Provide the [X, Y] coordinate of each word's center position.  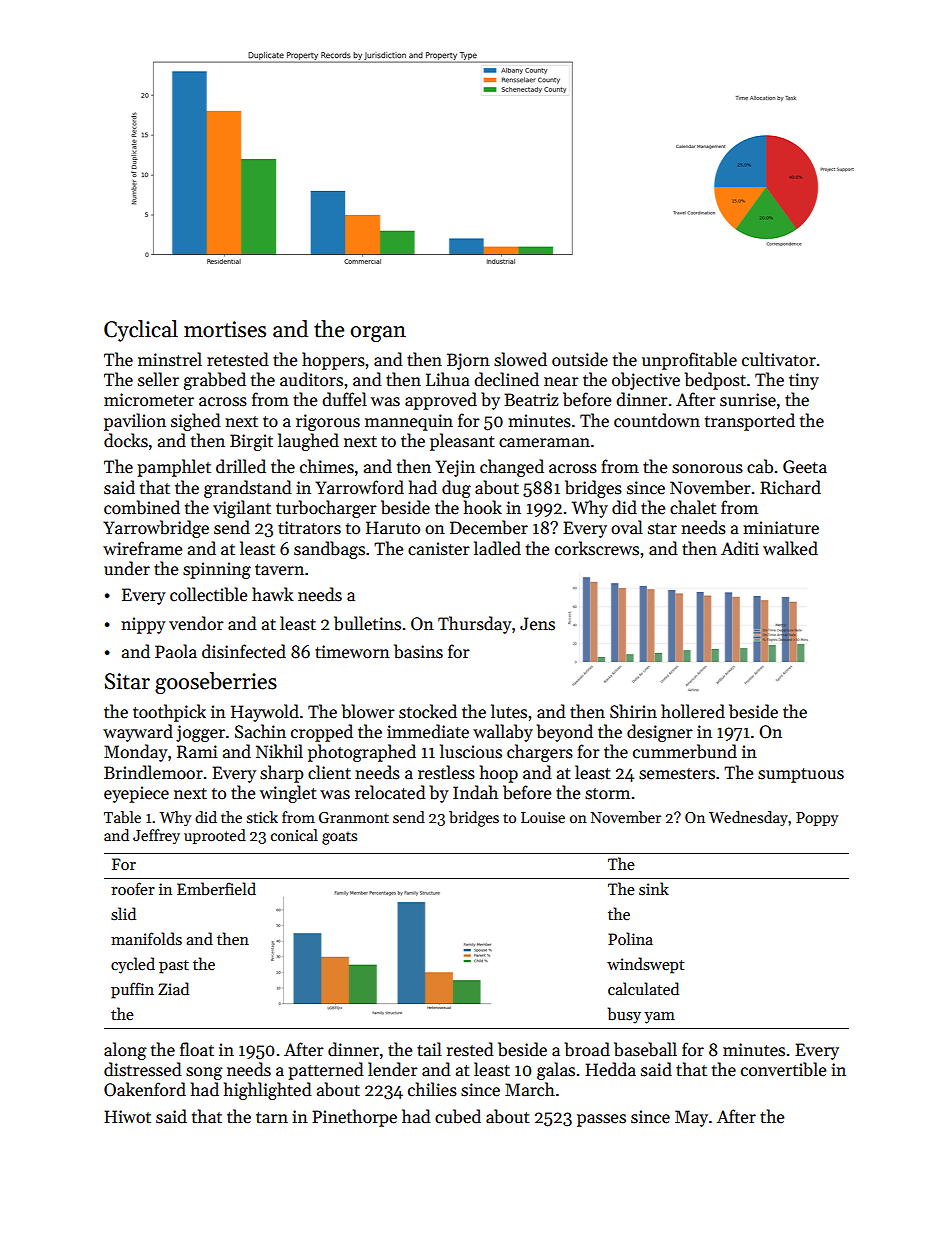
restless [446, 772]
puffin [132, 990]
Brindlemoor [153, 772]
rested [470, 1049]
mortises [225, 329]
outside [580, 359]
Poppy [817, 819]
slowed [520, 359]
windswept [646, 965]
